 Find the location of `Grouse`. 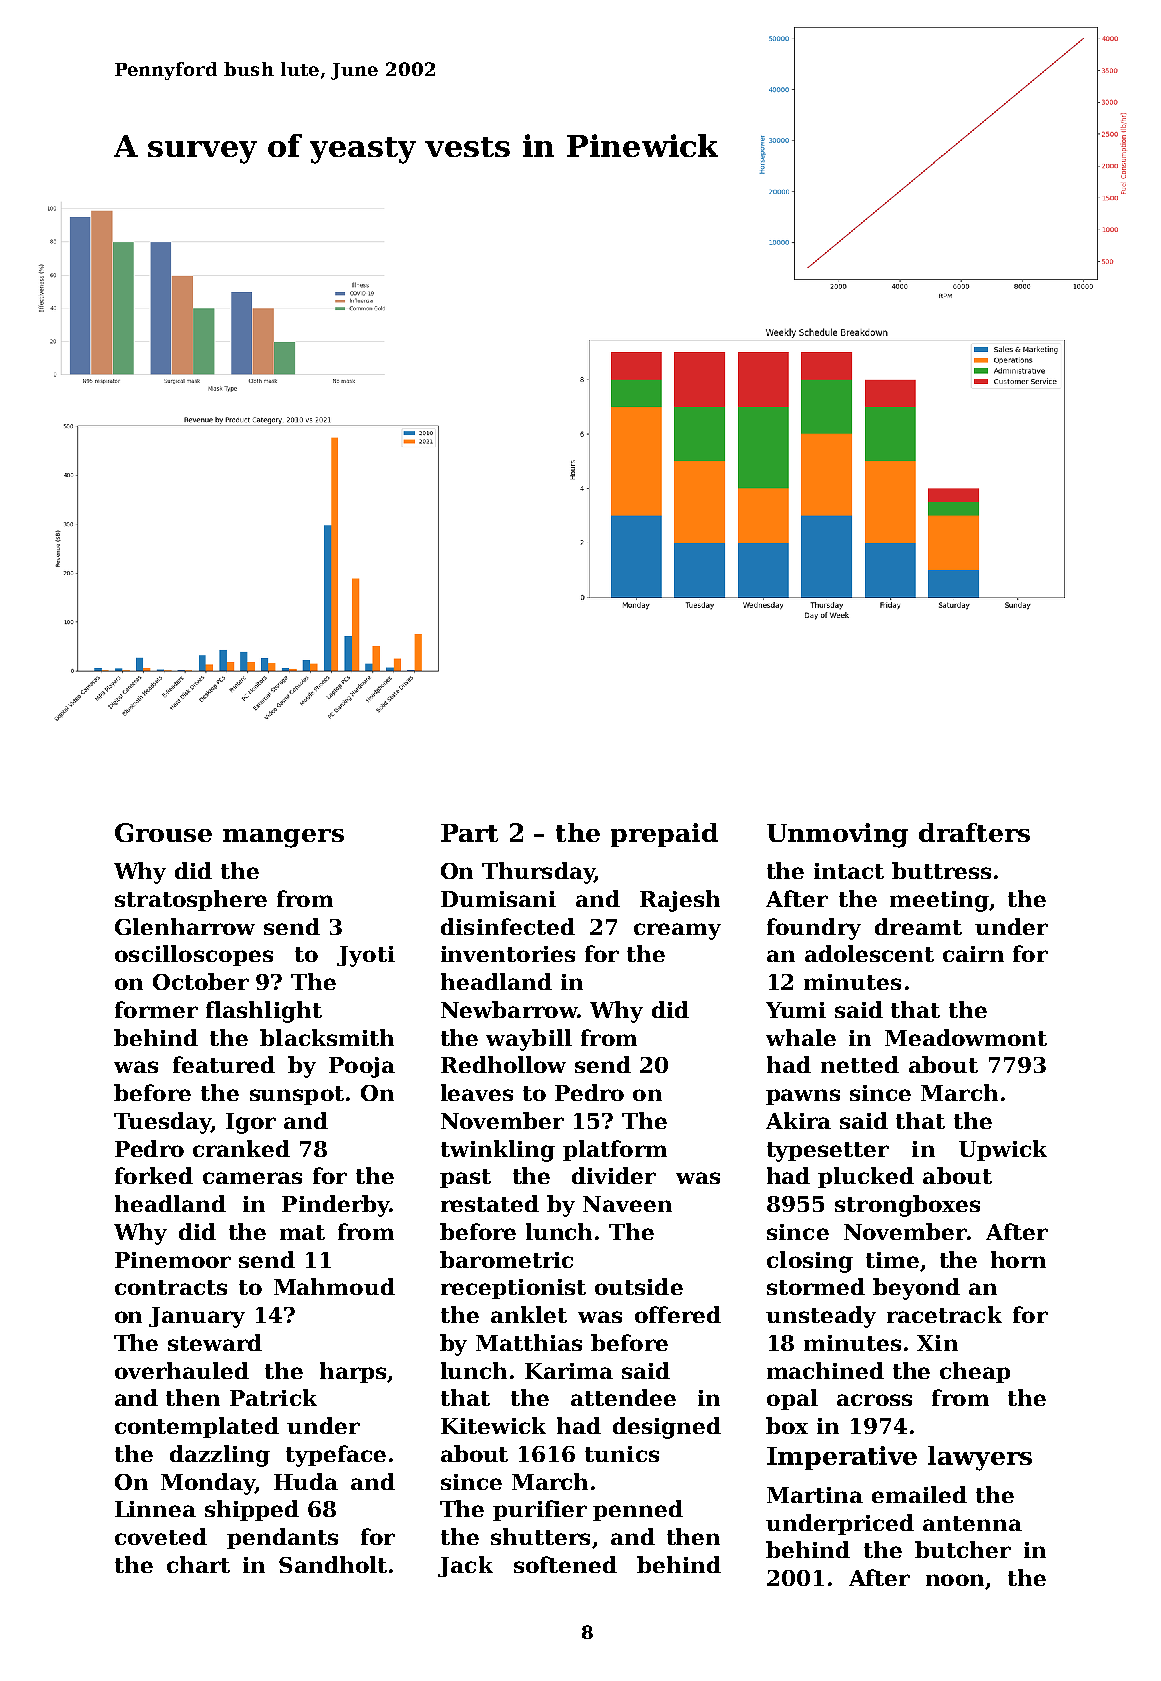

Grouse is located at coordinates (163, 832).
